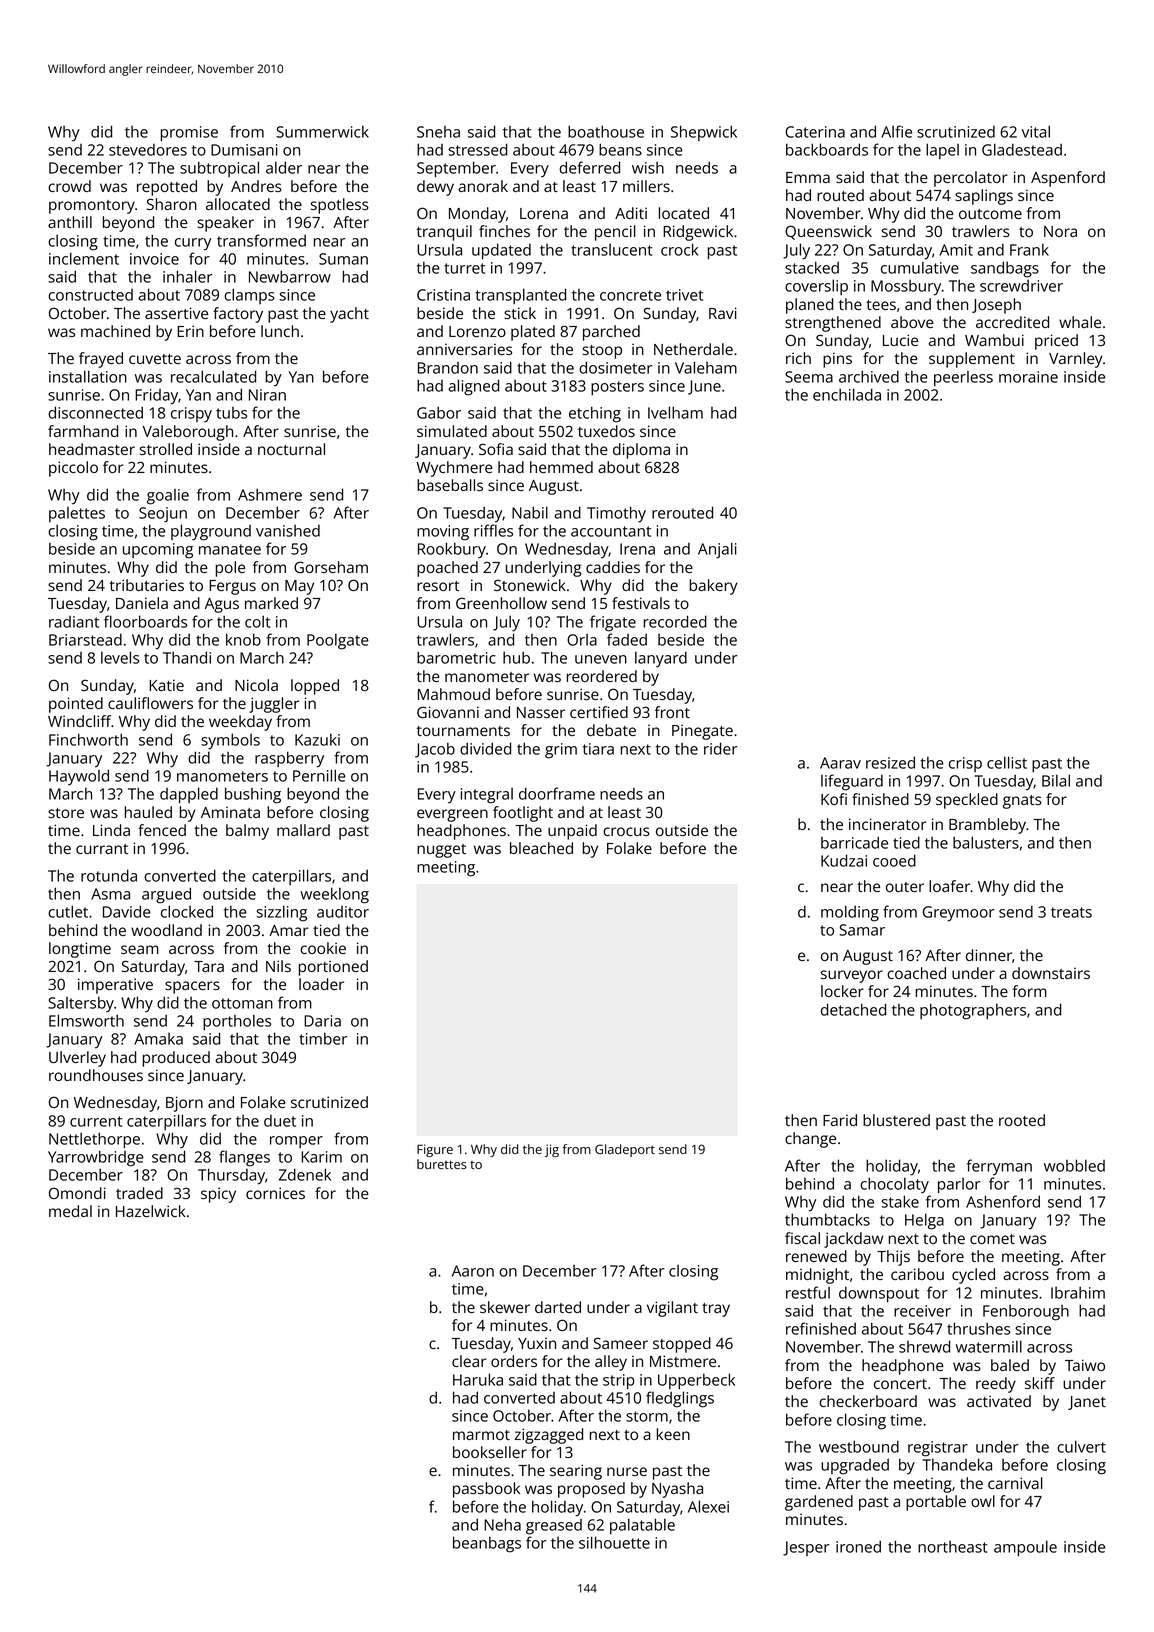  I want to click on passbook, so click(486, 1490).
